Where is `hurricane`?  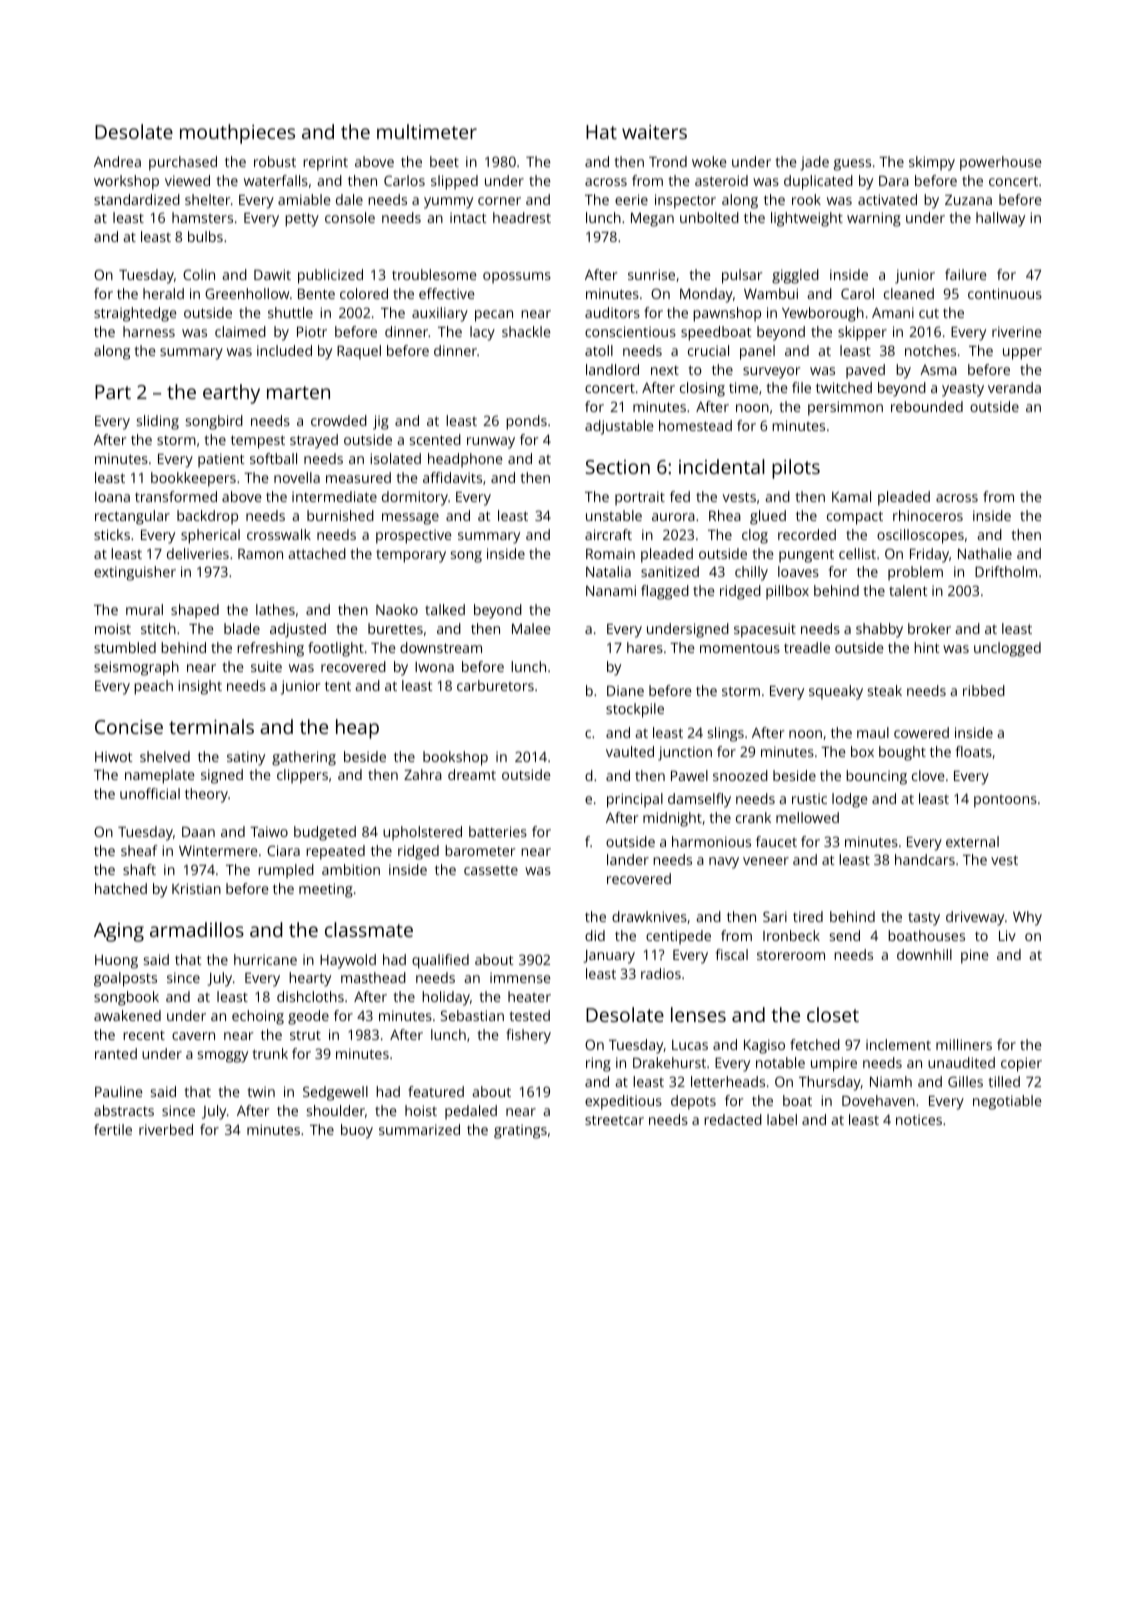
hurricane is located at coordinates (265, 959).
